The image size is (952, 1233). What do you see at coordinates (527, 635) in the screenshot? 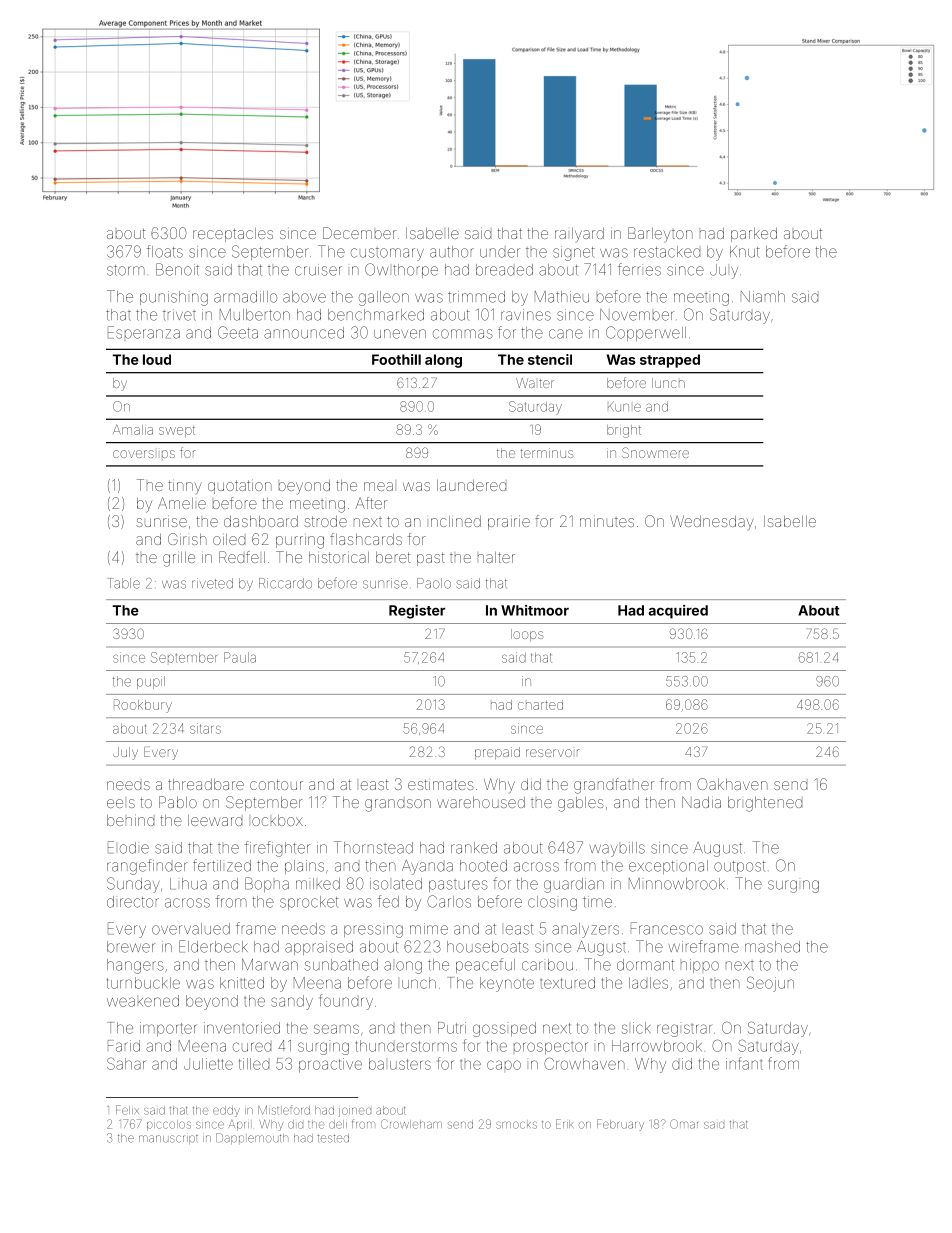
I see `loops` at bounding box center [527, 635].
